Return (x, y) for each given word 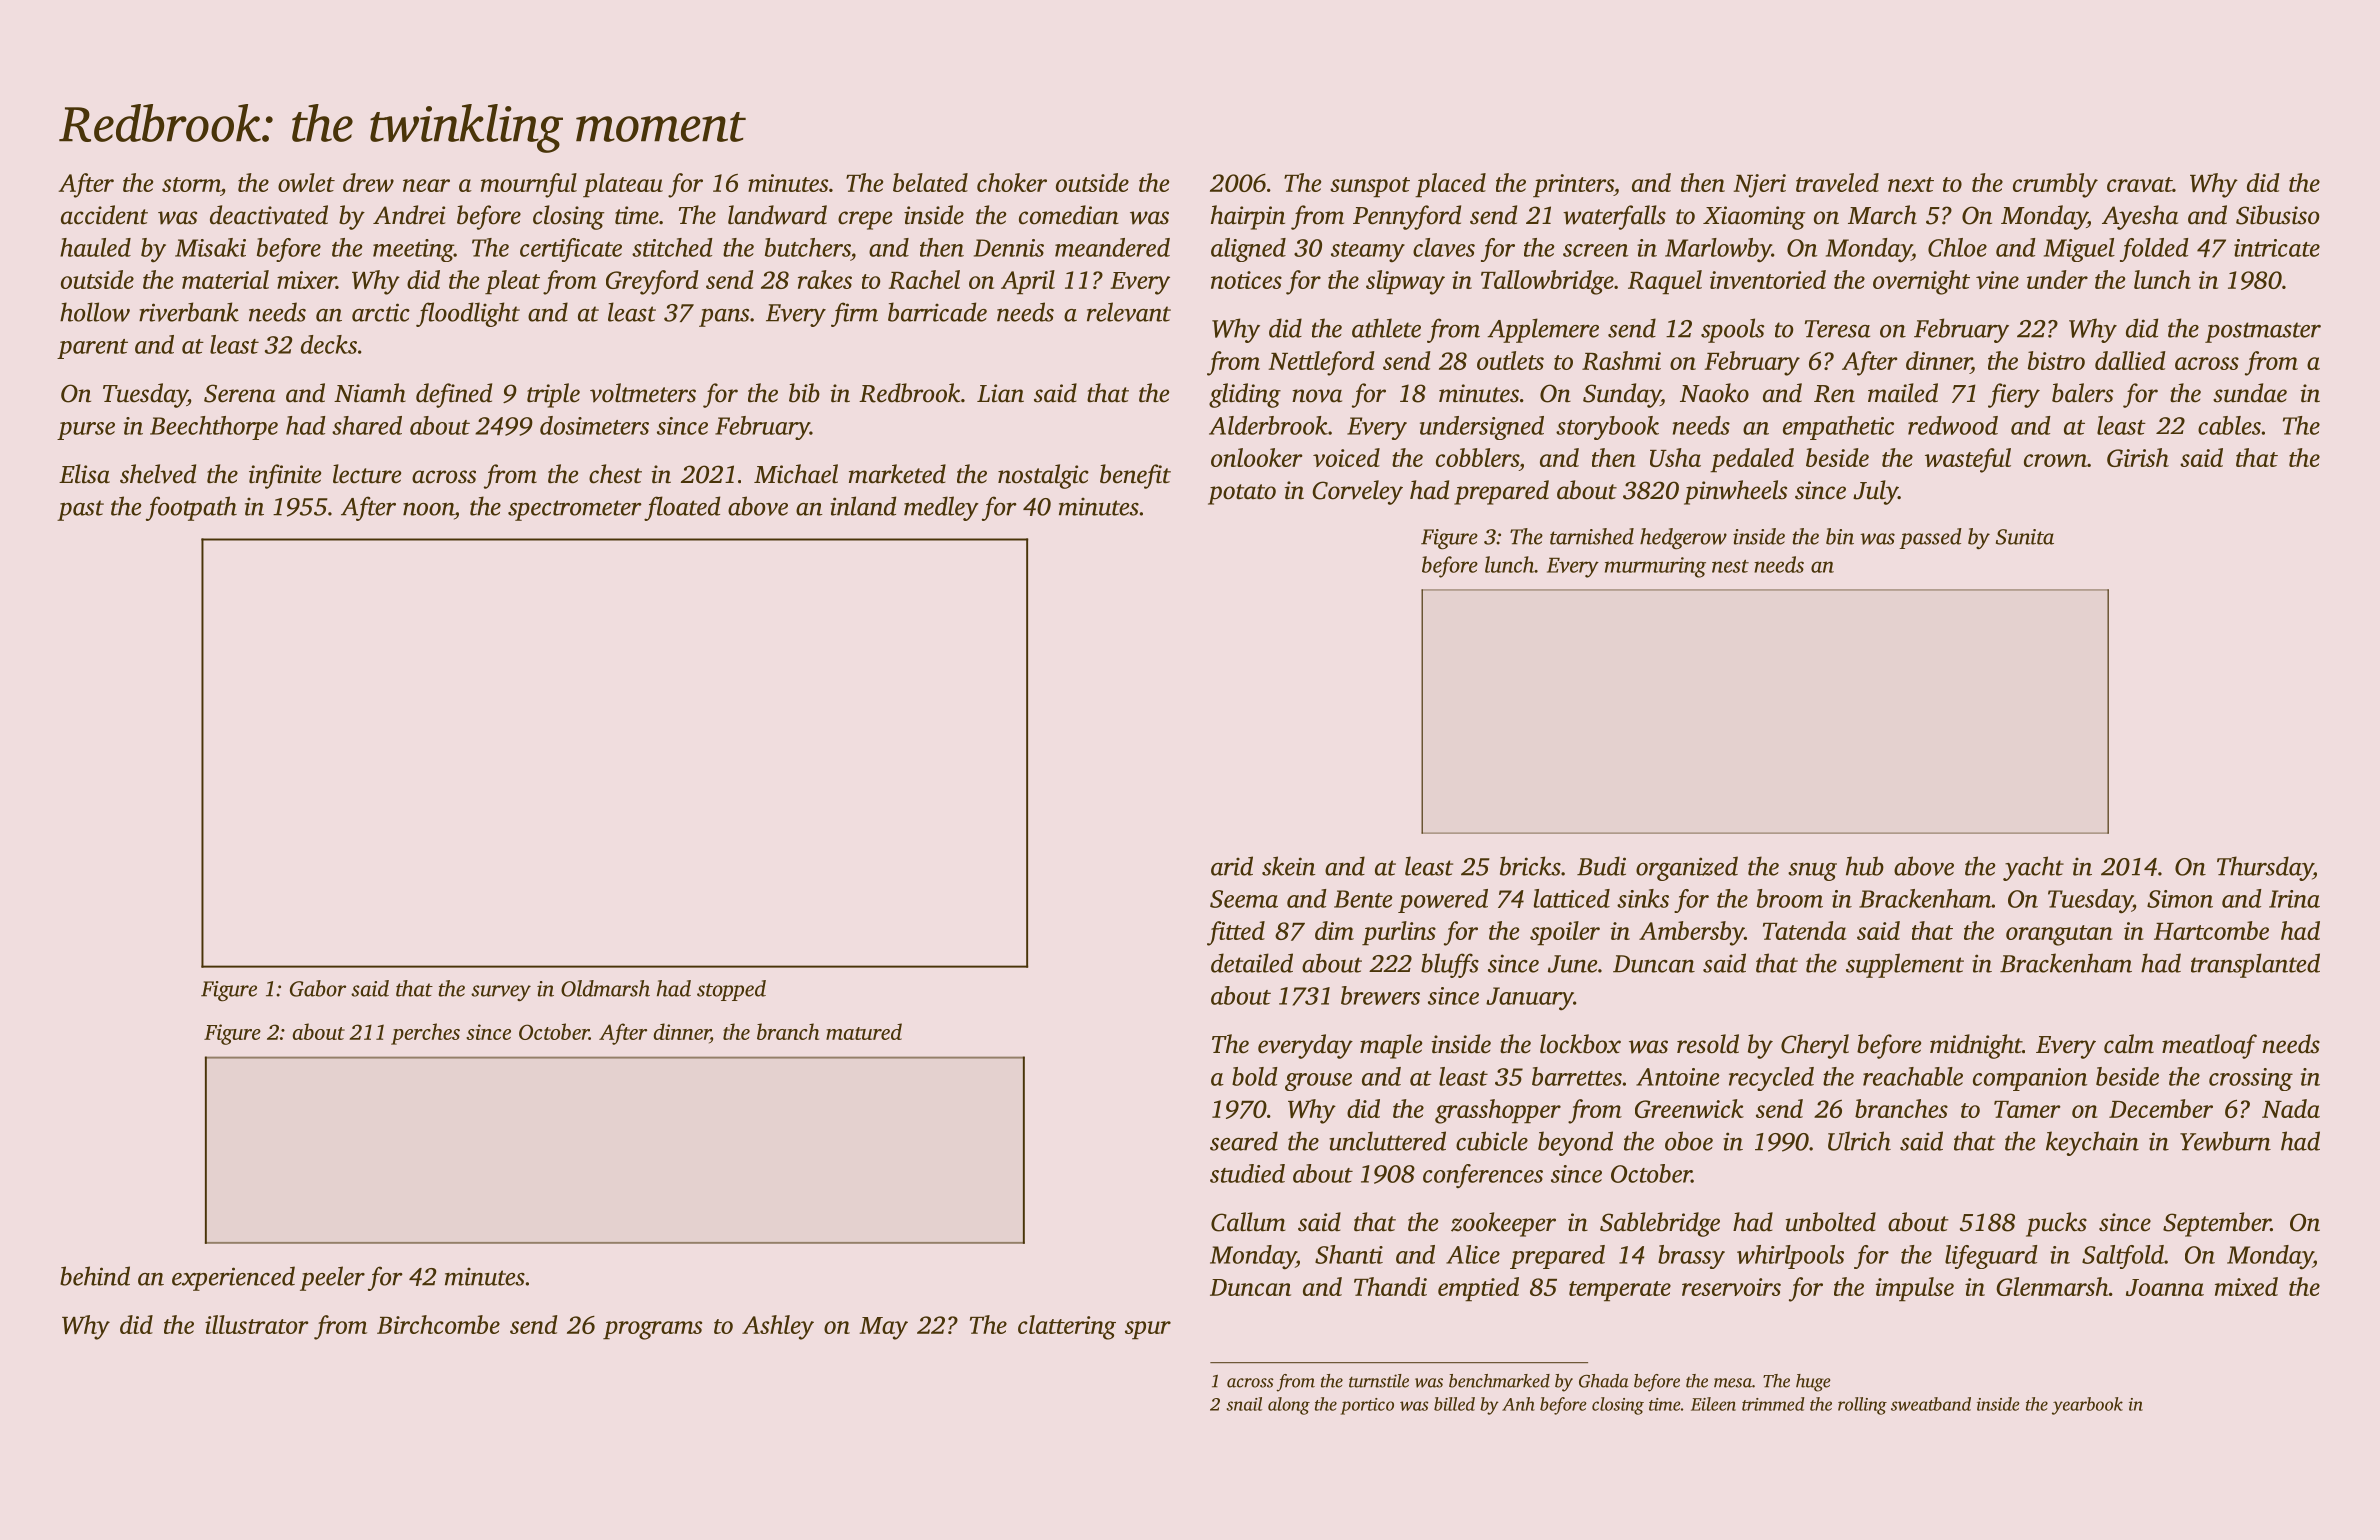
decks (329, 344)
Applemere (1543, 330)
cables (2229, 425)
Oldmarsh (605, 988)
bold (1255, 1076)
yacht (2033, 868)
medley (941, 508)
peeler (332, 1278)
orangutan (2059, 935)
